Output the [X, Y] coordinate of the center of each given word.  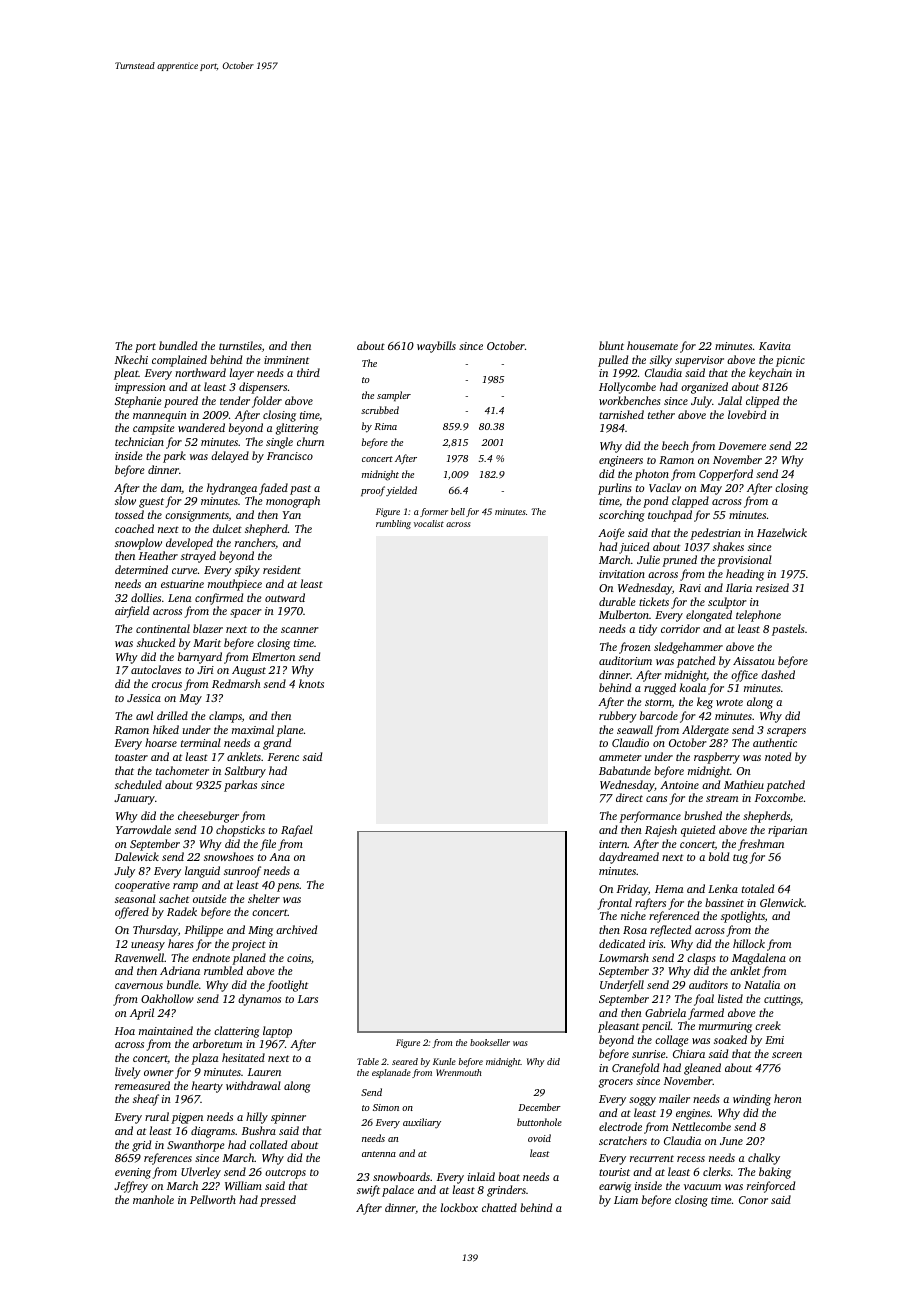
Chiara [689, 1053]
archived [296, 929]
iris [656, 944]
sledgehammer [688, 648]
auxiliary [422, 1123]
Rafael [297, 831]
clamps [225, 717]
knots [311, 683]
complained [179, 361]
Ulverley [201, 1173]
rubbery [618, 717]
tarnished [621, 414]
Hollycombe [627, 388]
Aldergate [705, 731]
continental [163, 628]
